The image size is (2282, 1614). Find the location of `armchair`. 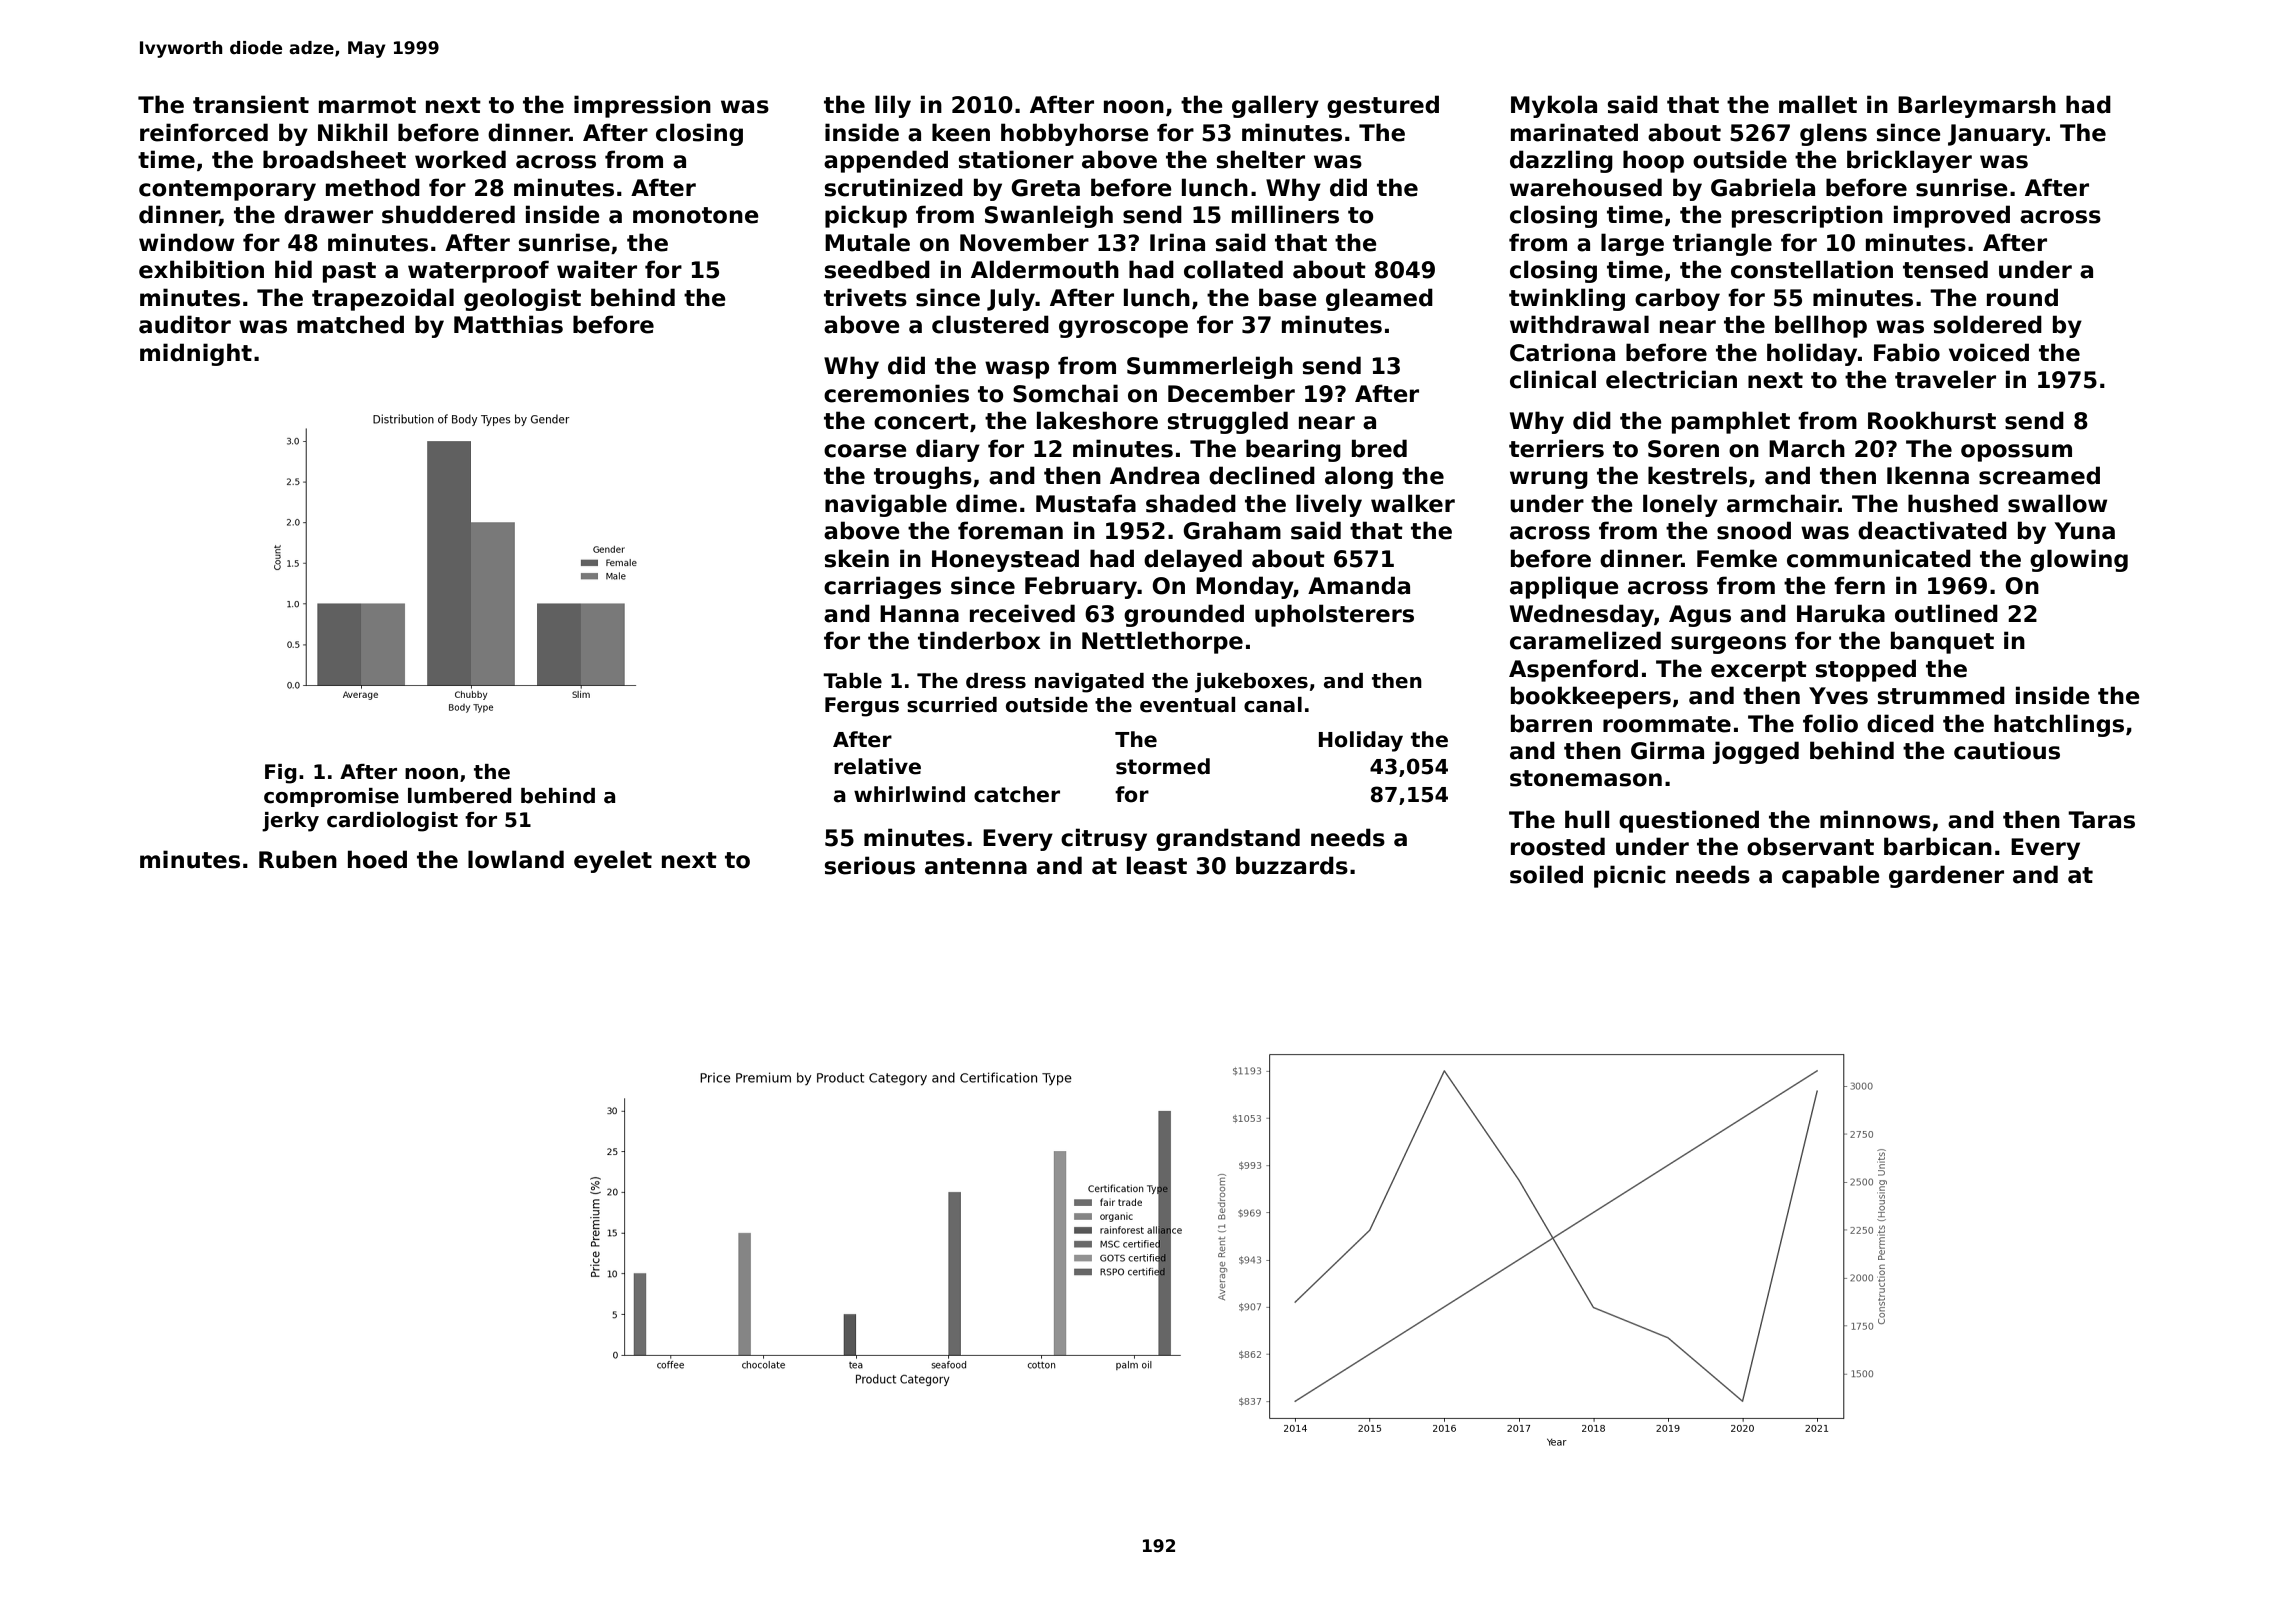

armchair is located at coordinates (1783, 503).
